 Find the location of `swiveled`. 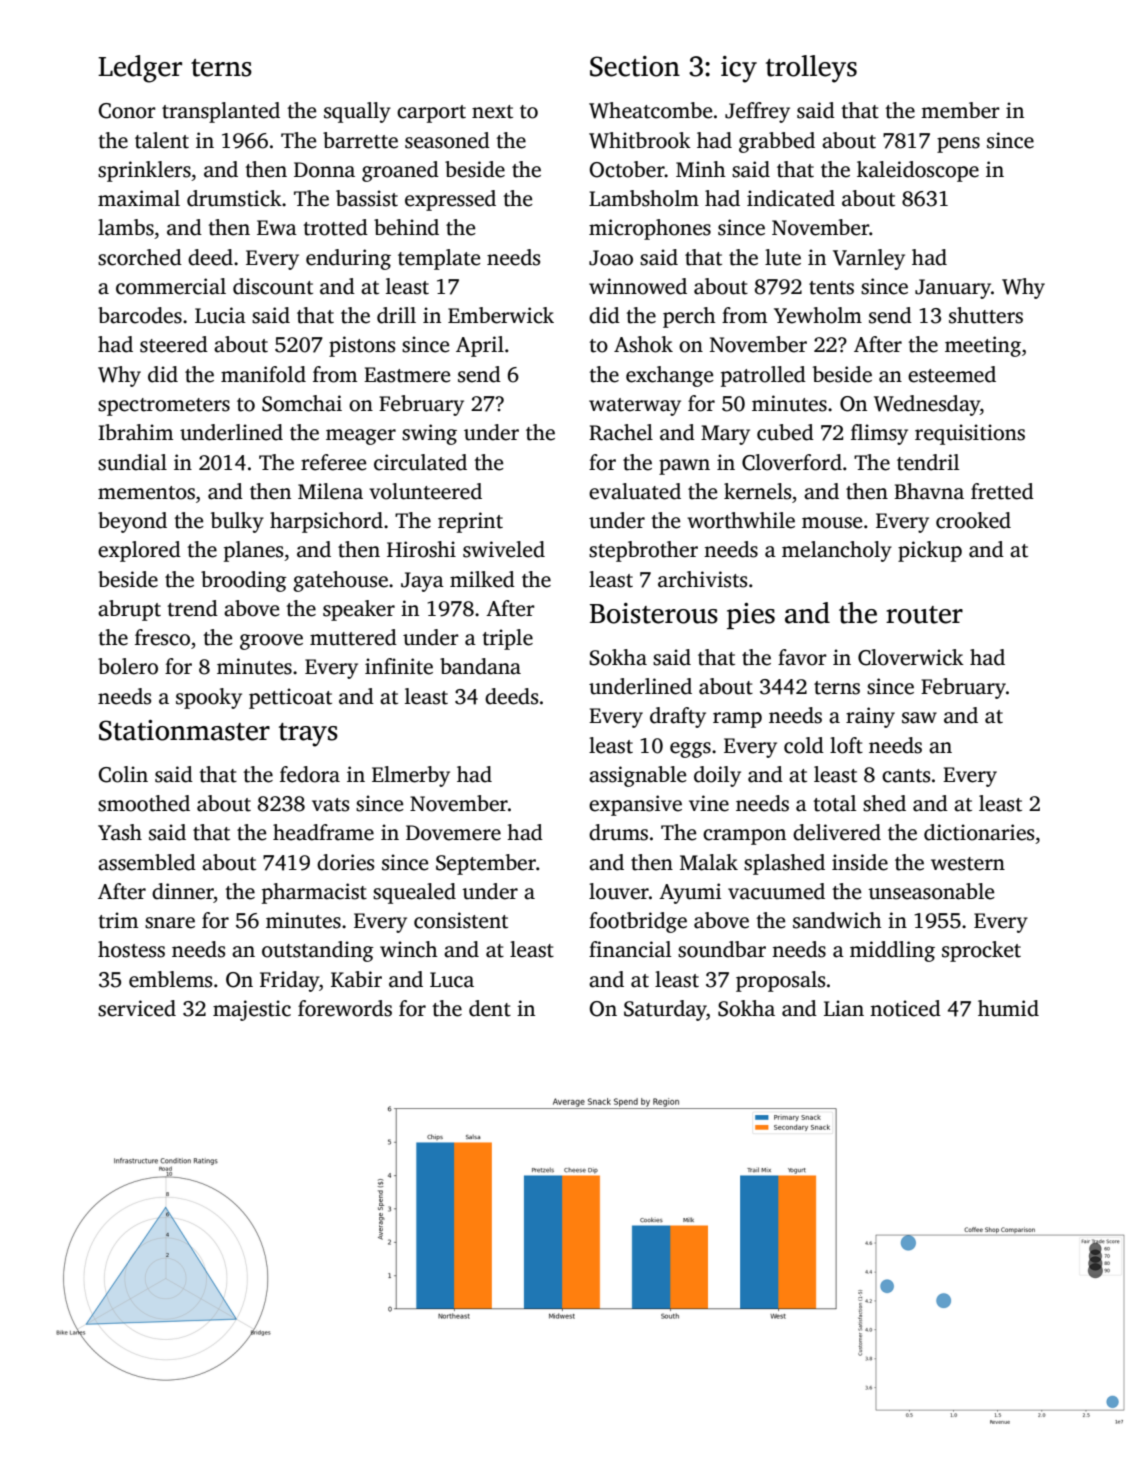

swiveled is located at coordinates (504, 549).
